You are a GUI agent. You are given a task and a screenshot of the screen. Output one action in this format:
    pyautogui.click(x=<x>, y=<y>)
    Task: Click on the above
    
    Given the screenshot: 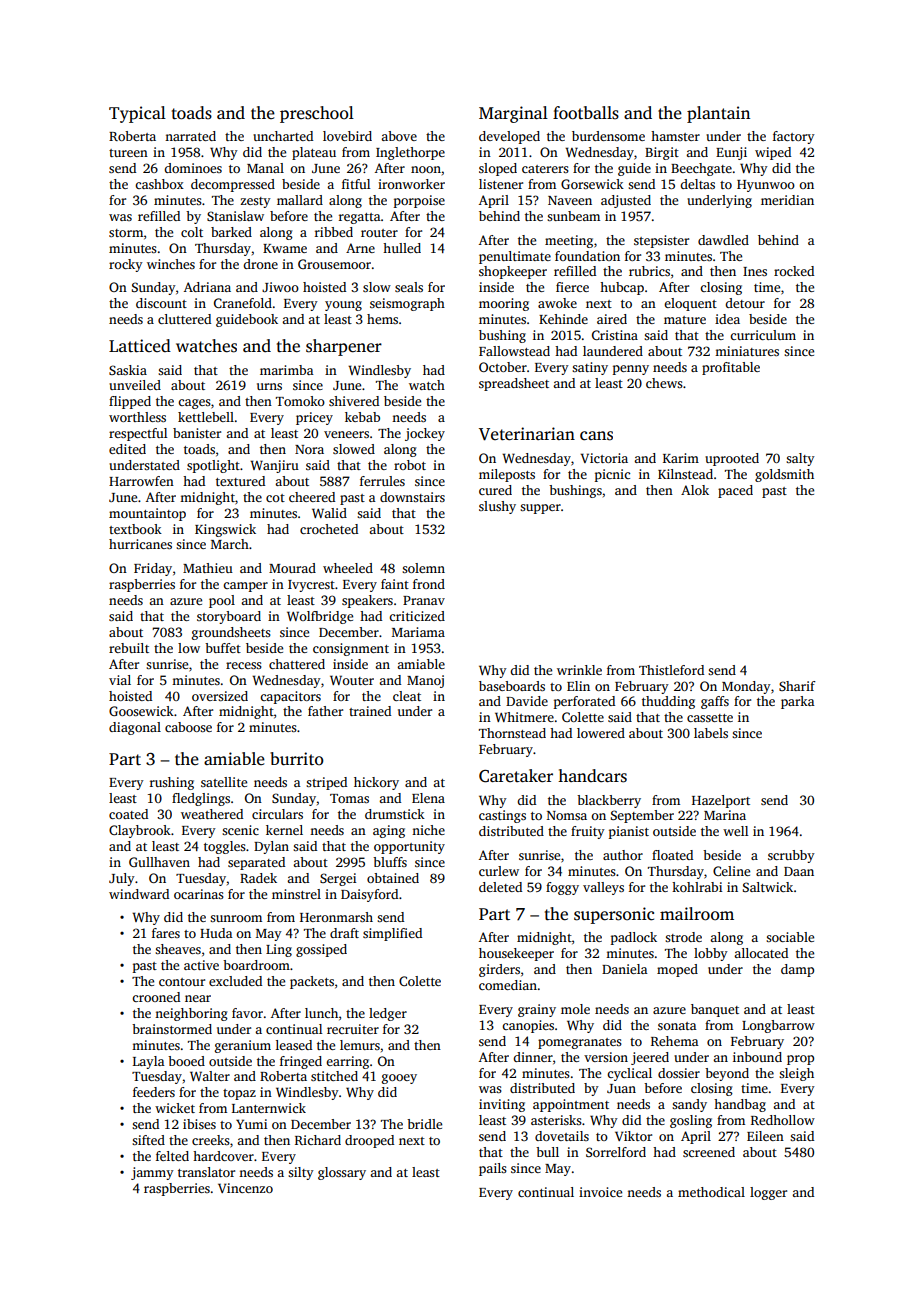 What is the action you would take?
    pyautogui.click(x=399, y=136)
